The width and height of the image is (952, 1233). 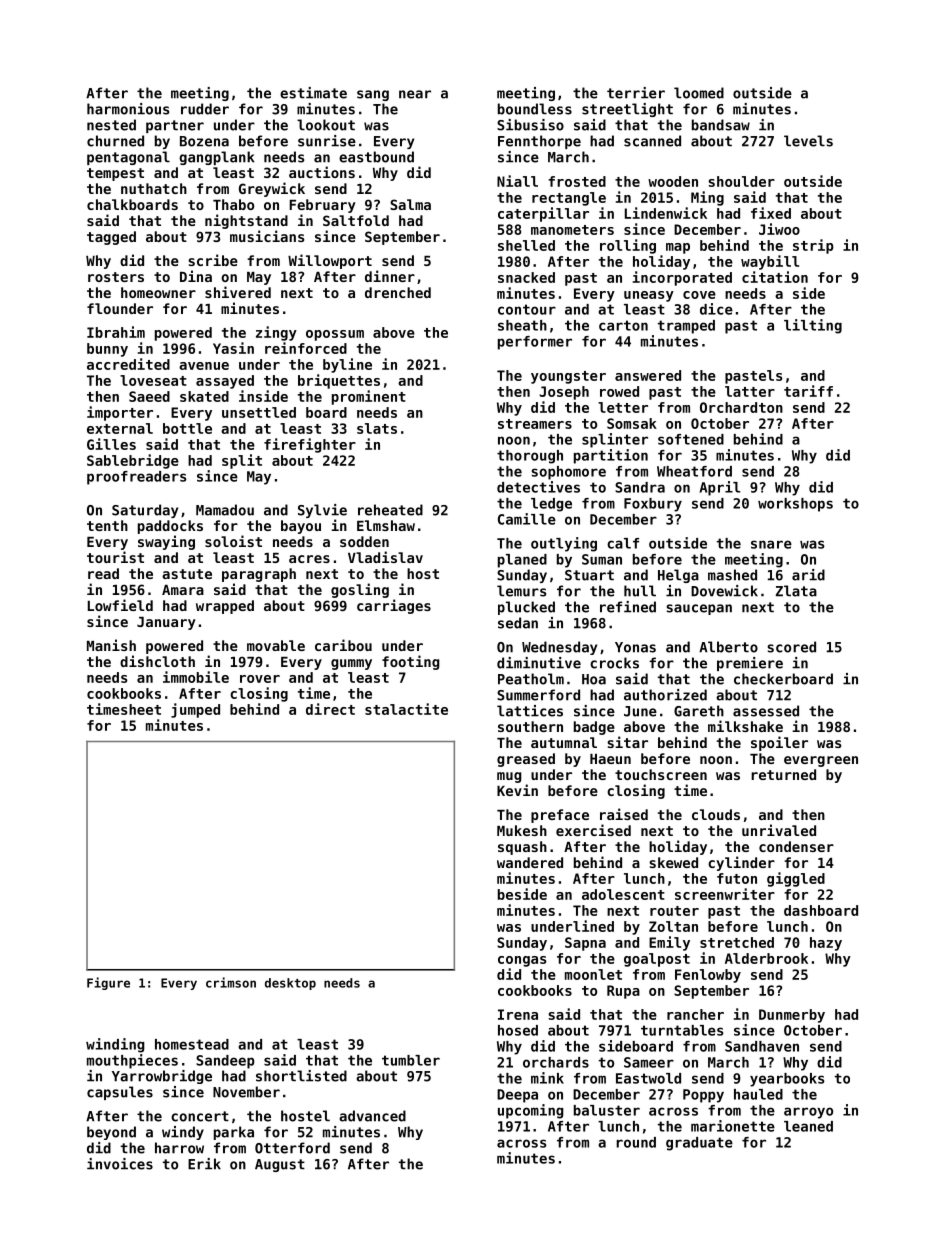 What do you see at coordinates (564, 544) in the image?
I see `outlying` at bounding box center [564, 544].
